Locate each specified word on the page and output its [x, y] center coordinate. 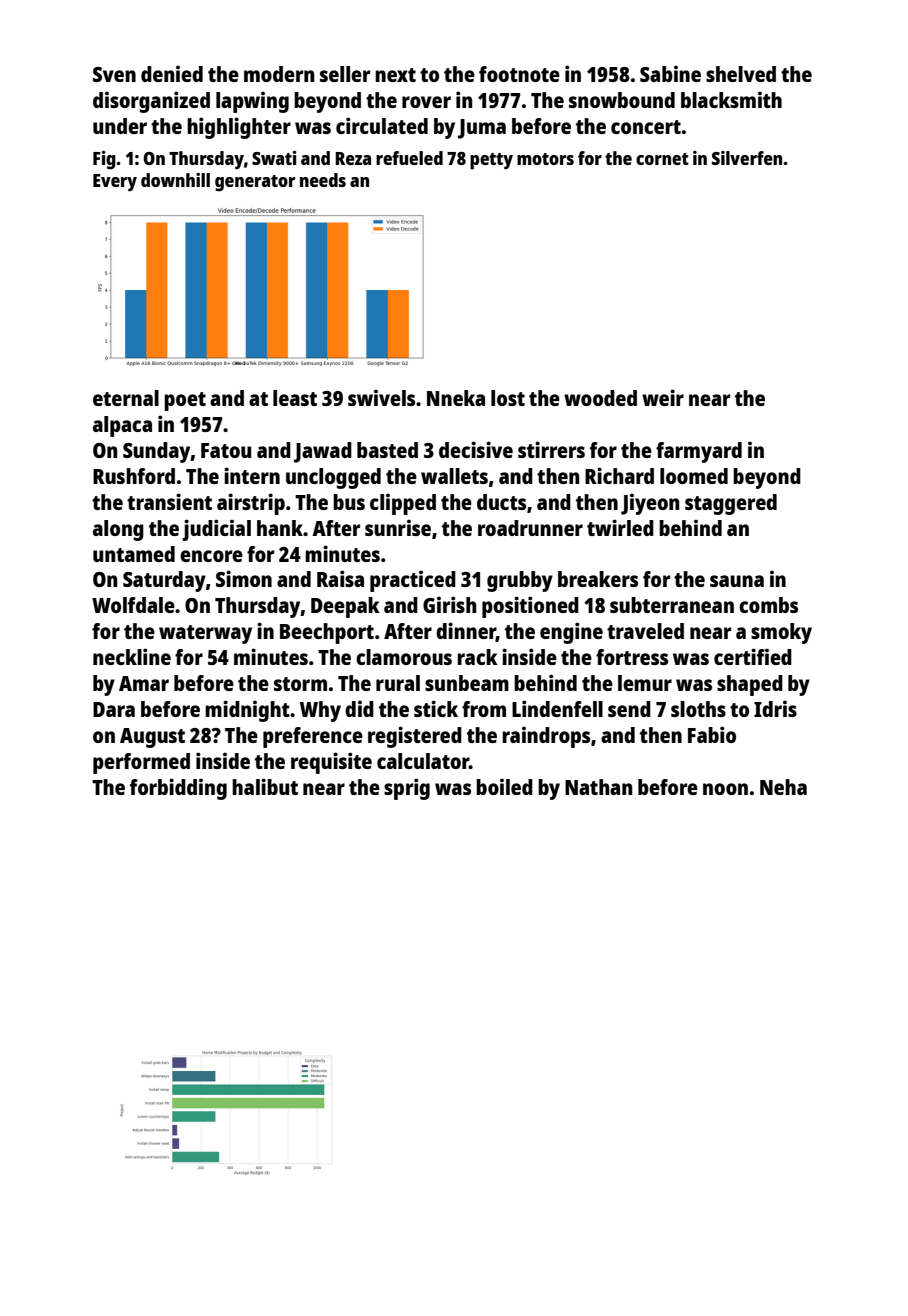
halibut [265, 786]
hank [280, 528]
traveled [645, 631]
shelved [741, 74]
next [395, 75]
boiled [504, 786]
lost [508, 398]
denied [172, 73]
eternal [126, 398]
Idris [775, 708]
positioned [530, 607]
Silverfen [747, 158]
